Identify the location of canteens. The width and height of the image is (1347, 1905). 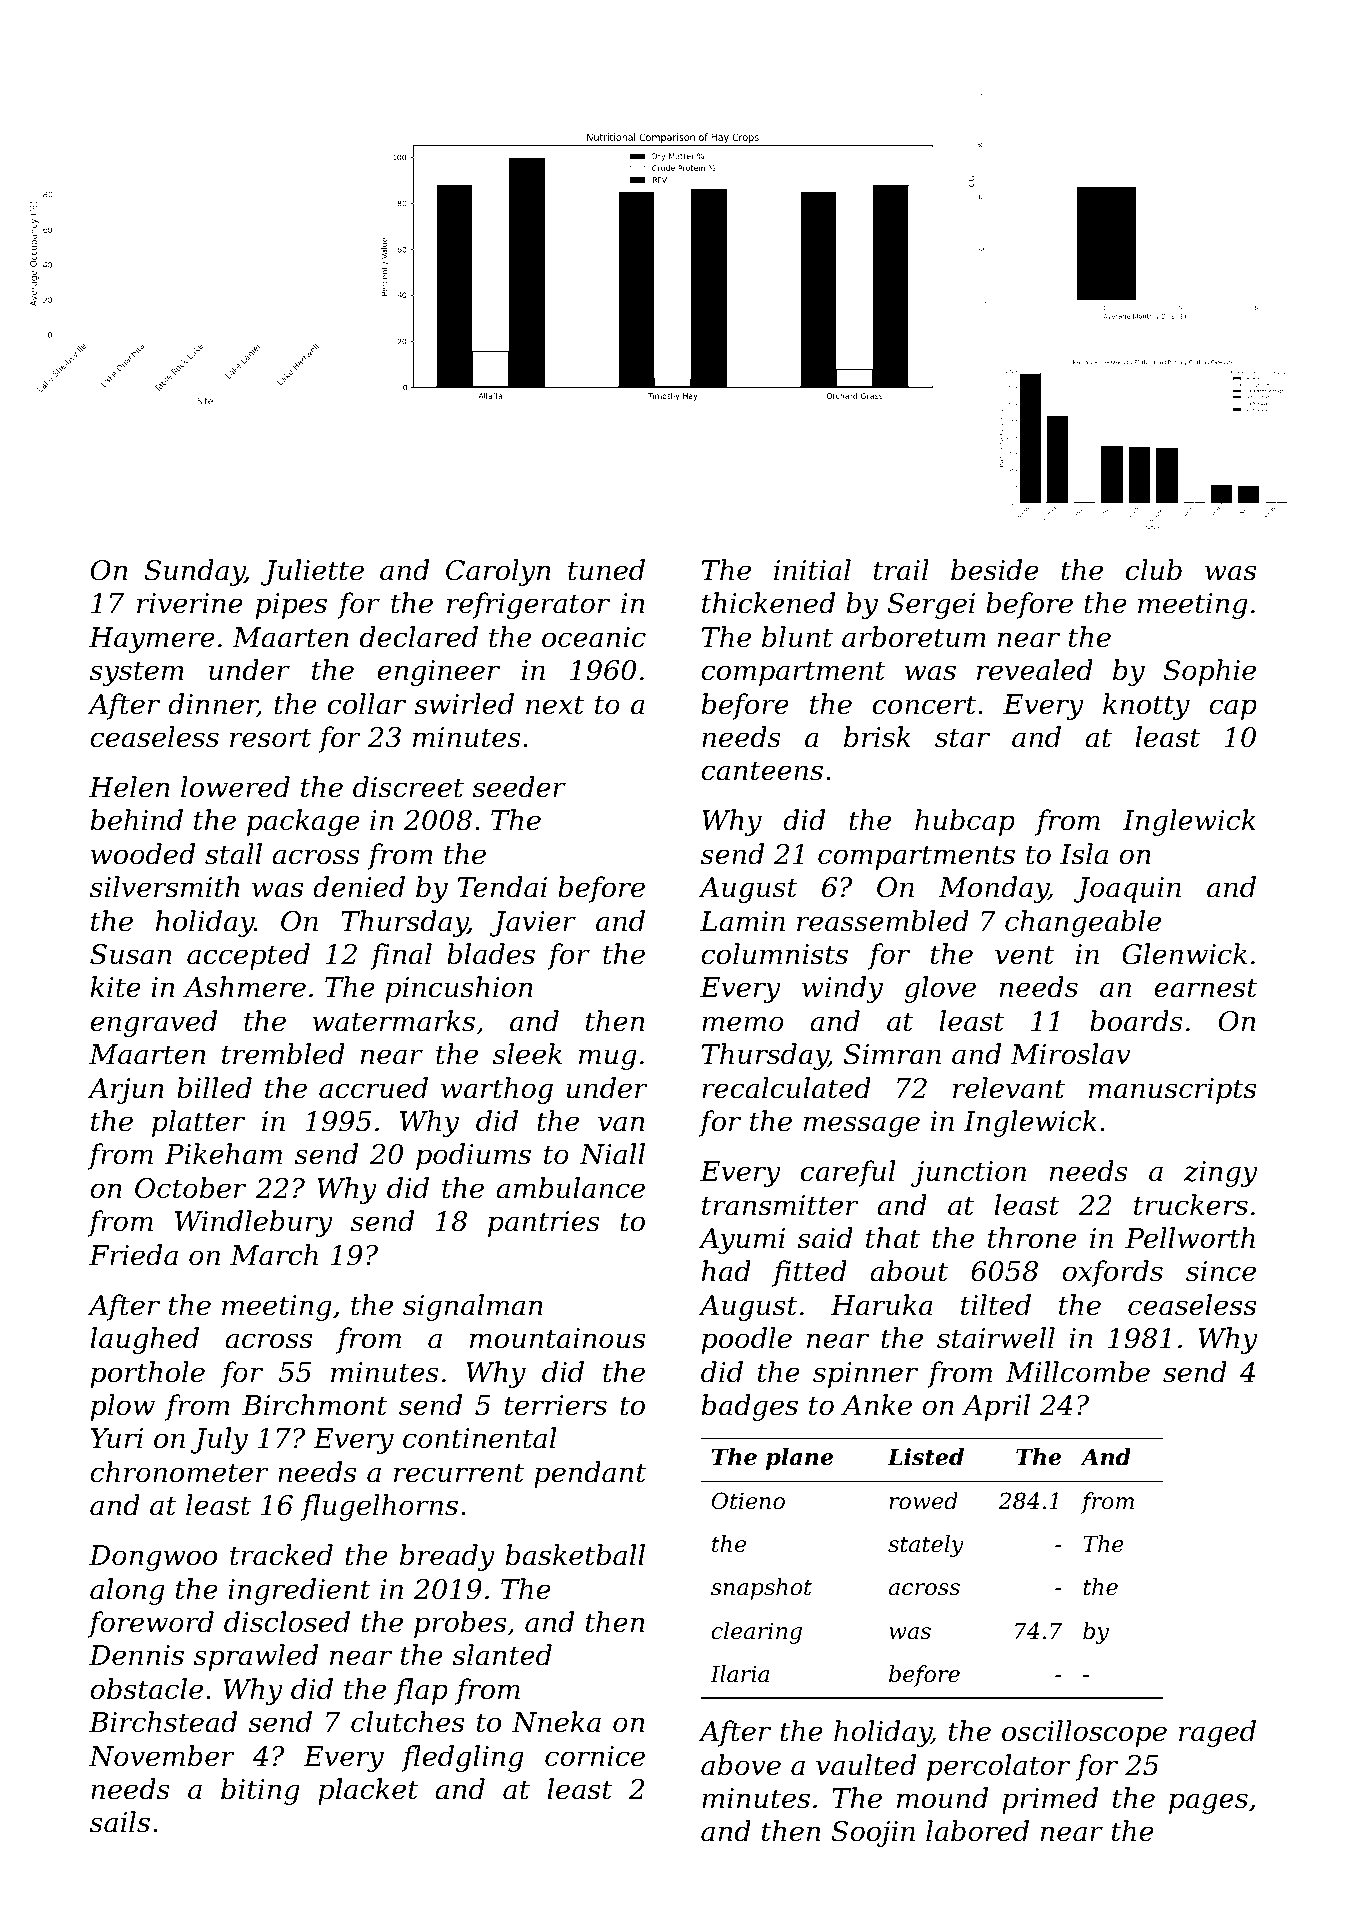
(762, 771).
